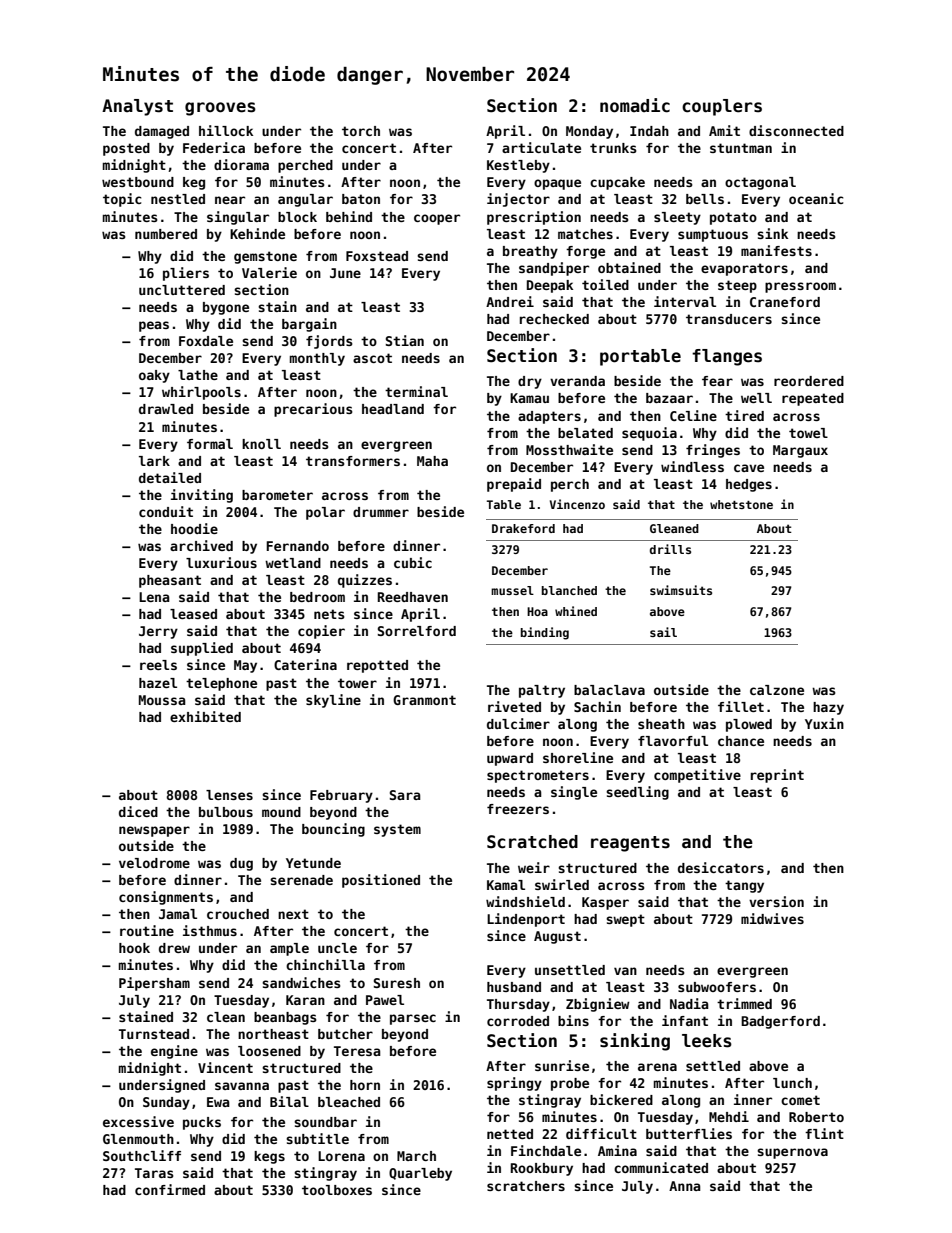  I want to click on disconnected, so click(796, 130).
